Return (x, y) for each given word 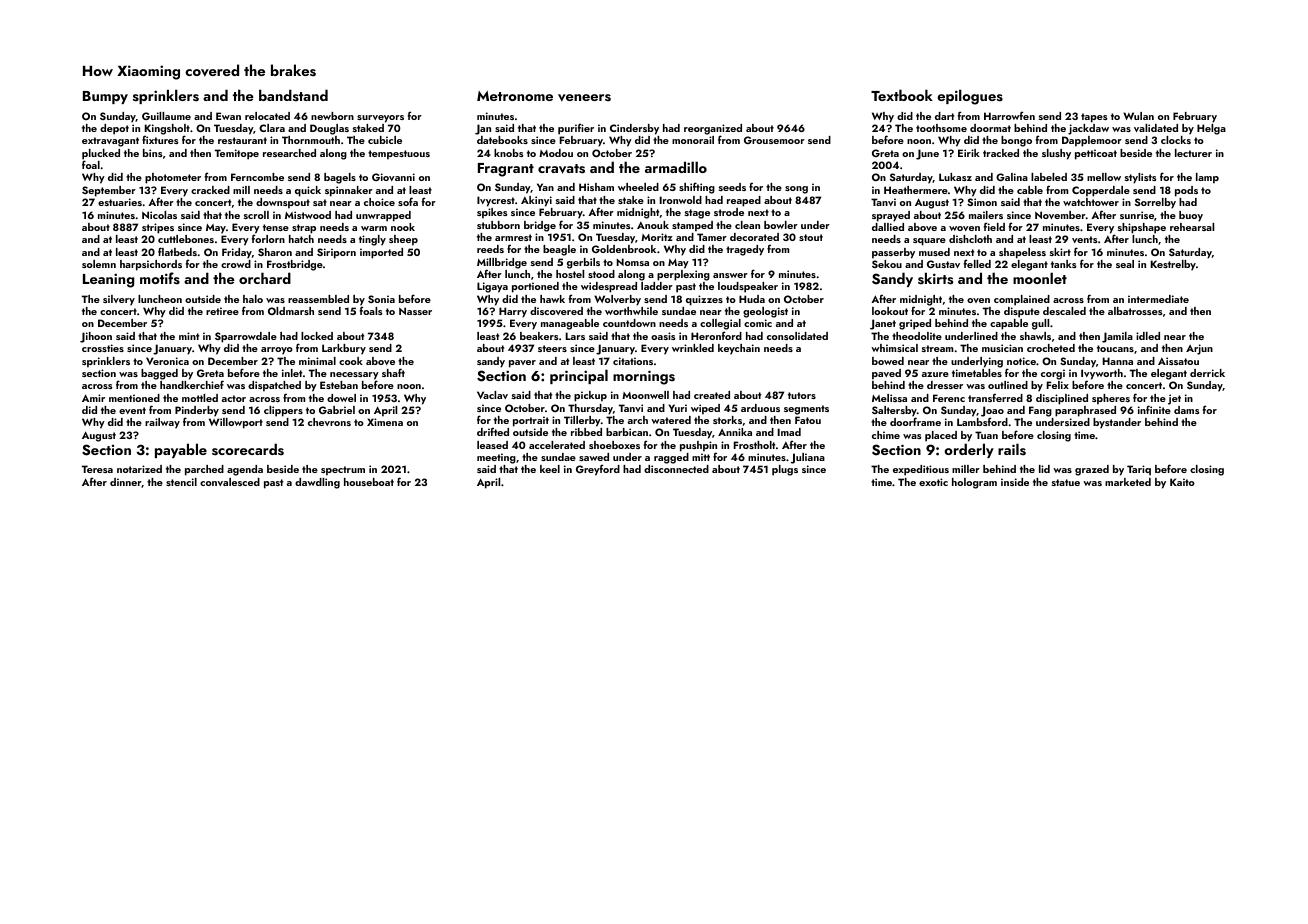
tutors (802, 395)
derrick (1207, 373)
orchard (265, 278)
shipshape (1142, 228)
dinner (126, 483)
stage (697, 214)
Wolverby (617, 300)
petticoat (1096, 154)
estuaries (120, 202)
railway (162, 423)
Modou (556, 153)
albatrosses (1135, 311)
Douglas (329, 129)
